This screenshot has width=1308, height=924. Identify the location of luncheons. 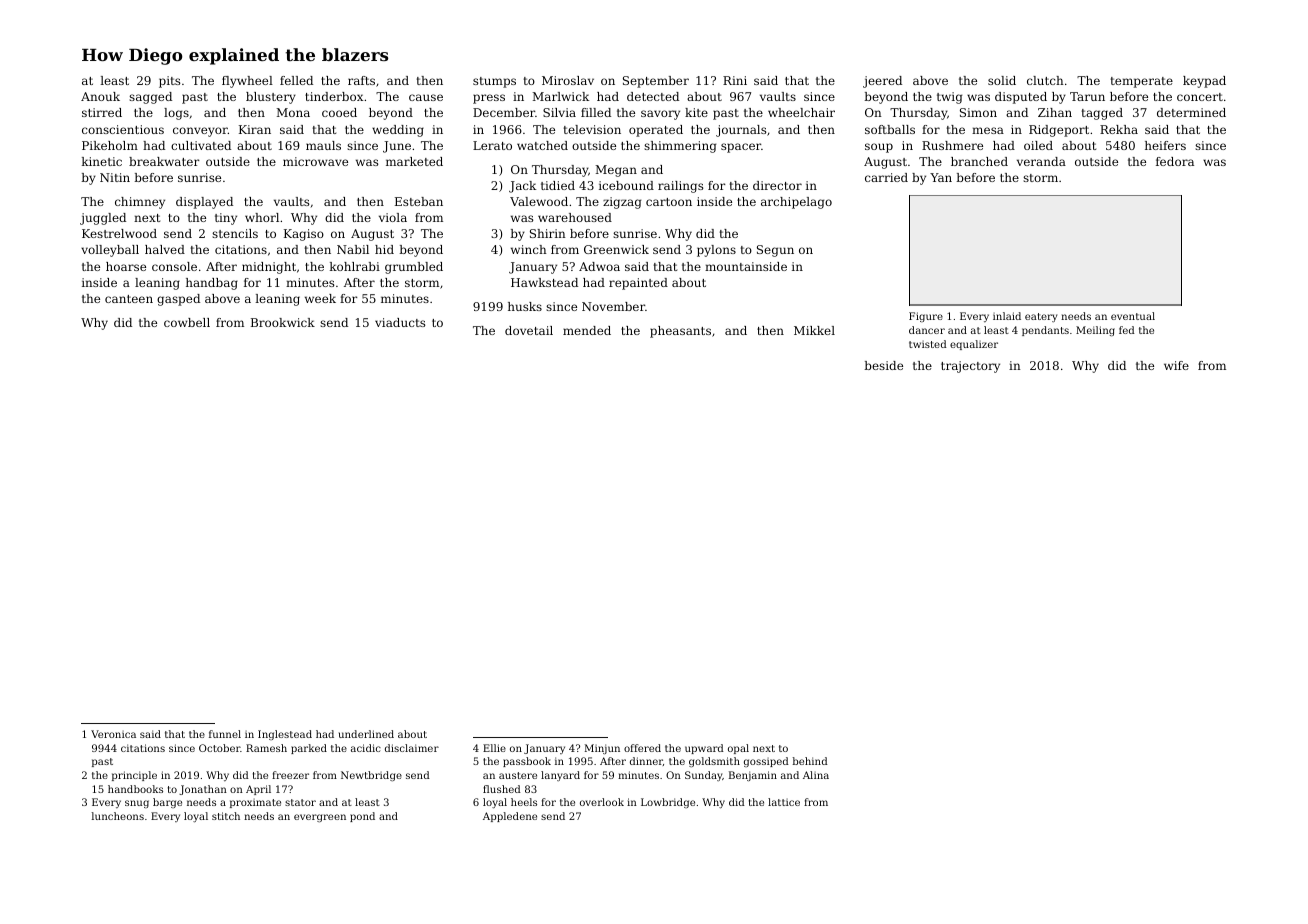
(118, 816).
